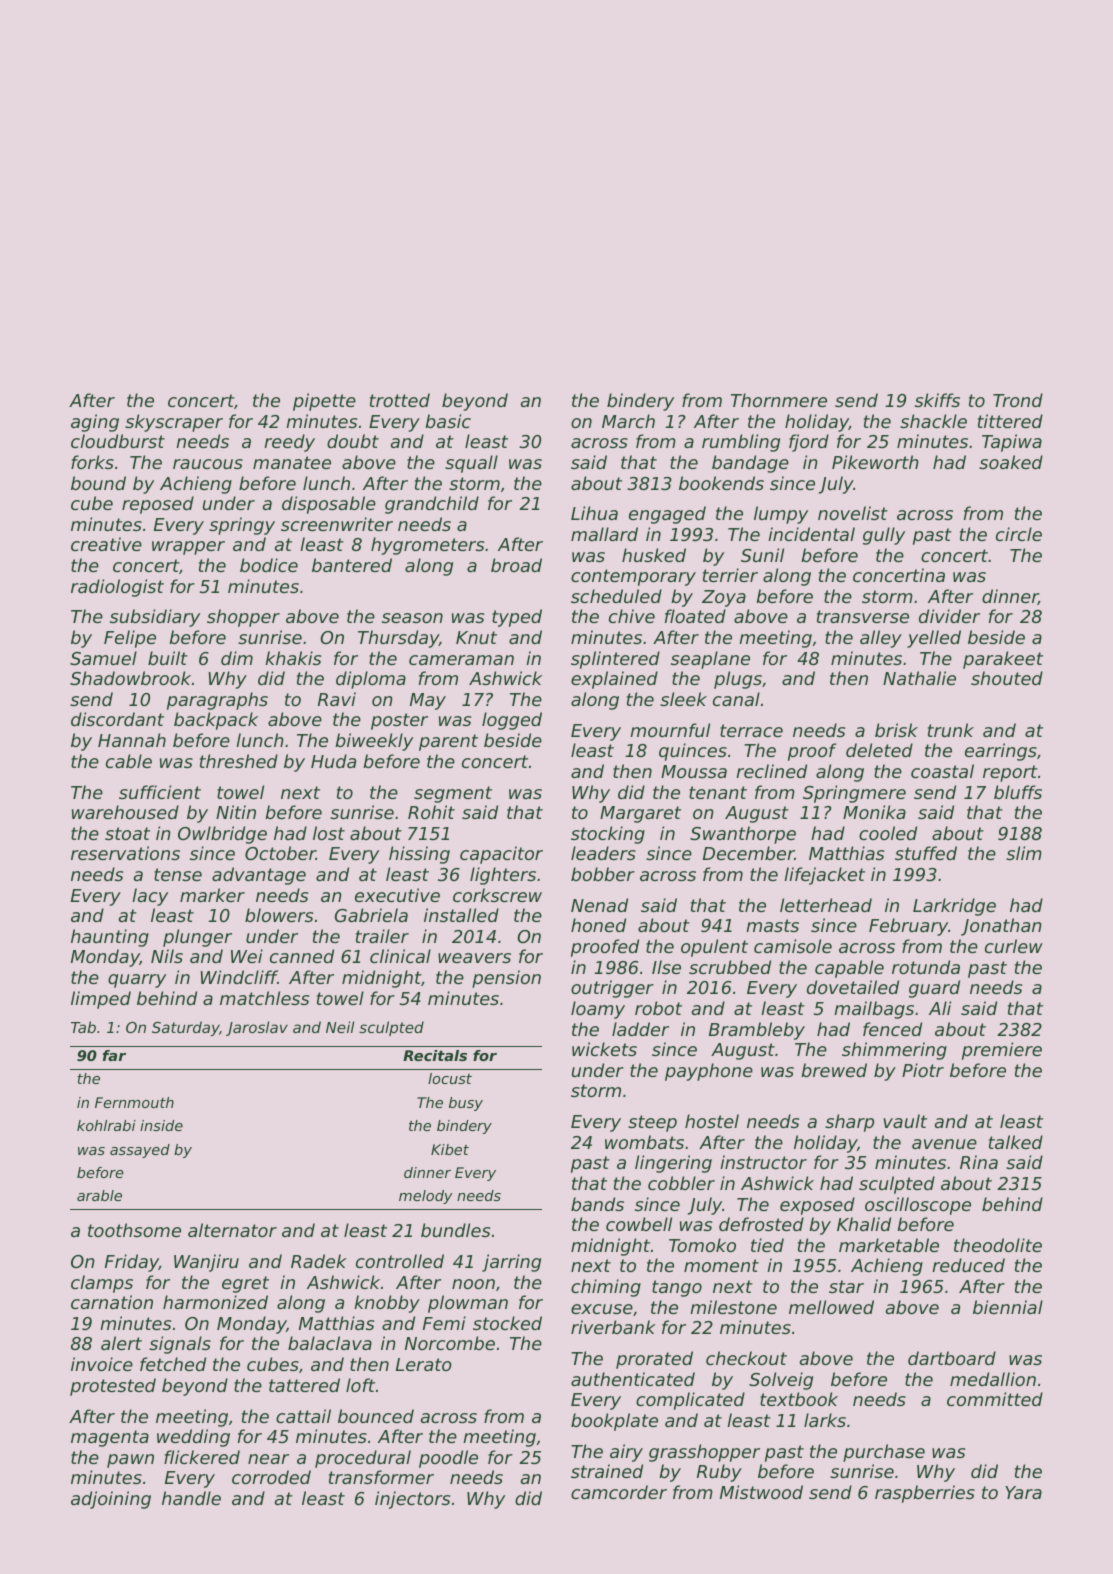 This screenshot has width=1113, height=1574. What do you see at coordinates (363, 1459) in the screenshot?
I see `procedural` at bounding box center [363, 1459].
